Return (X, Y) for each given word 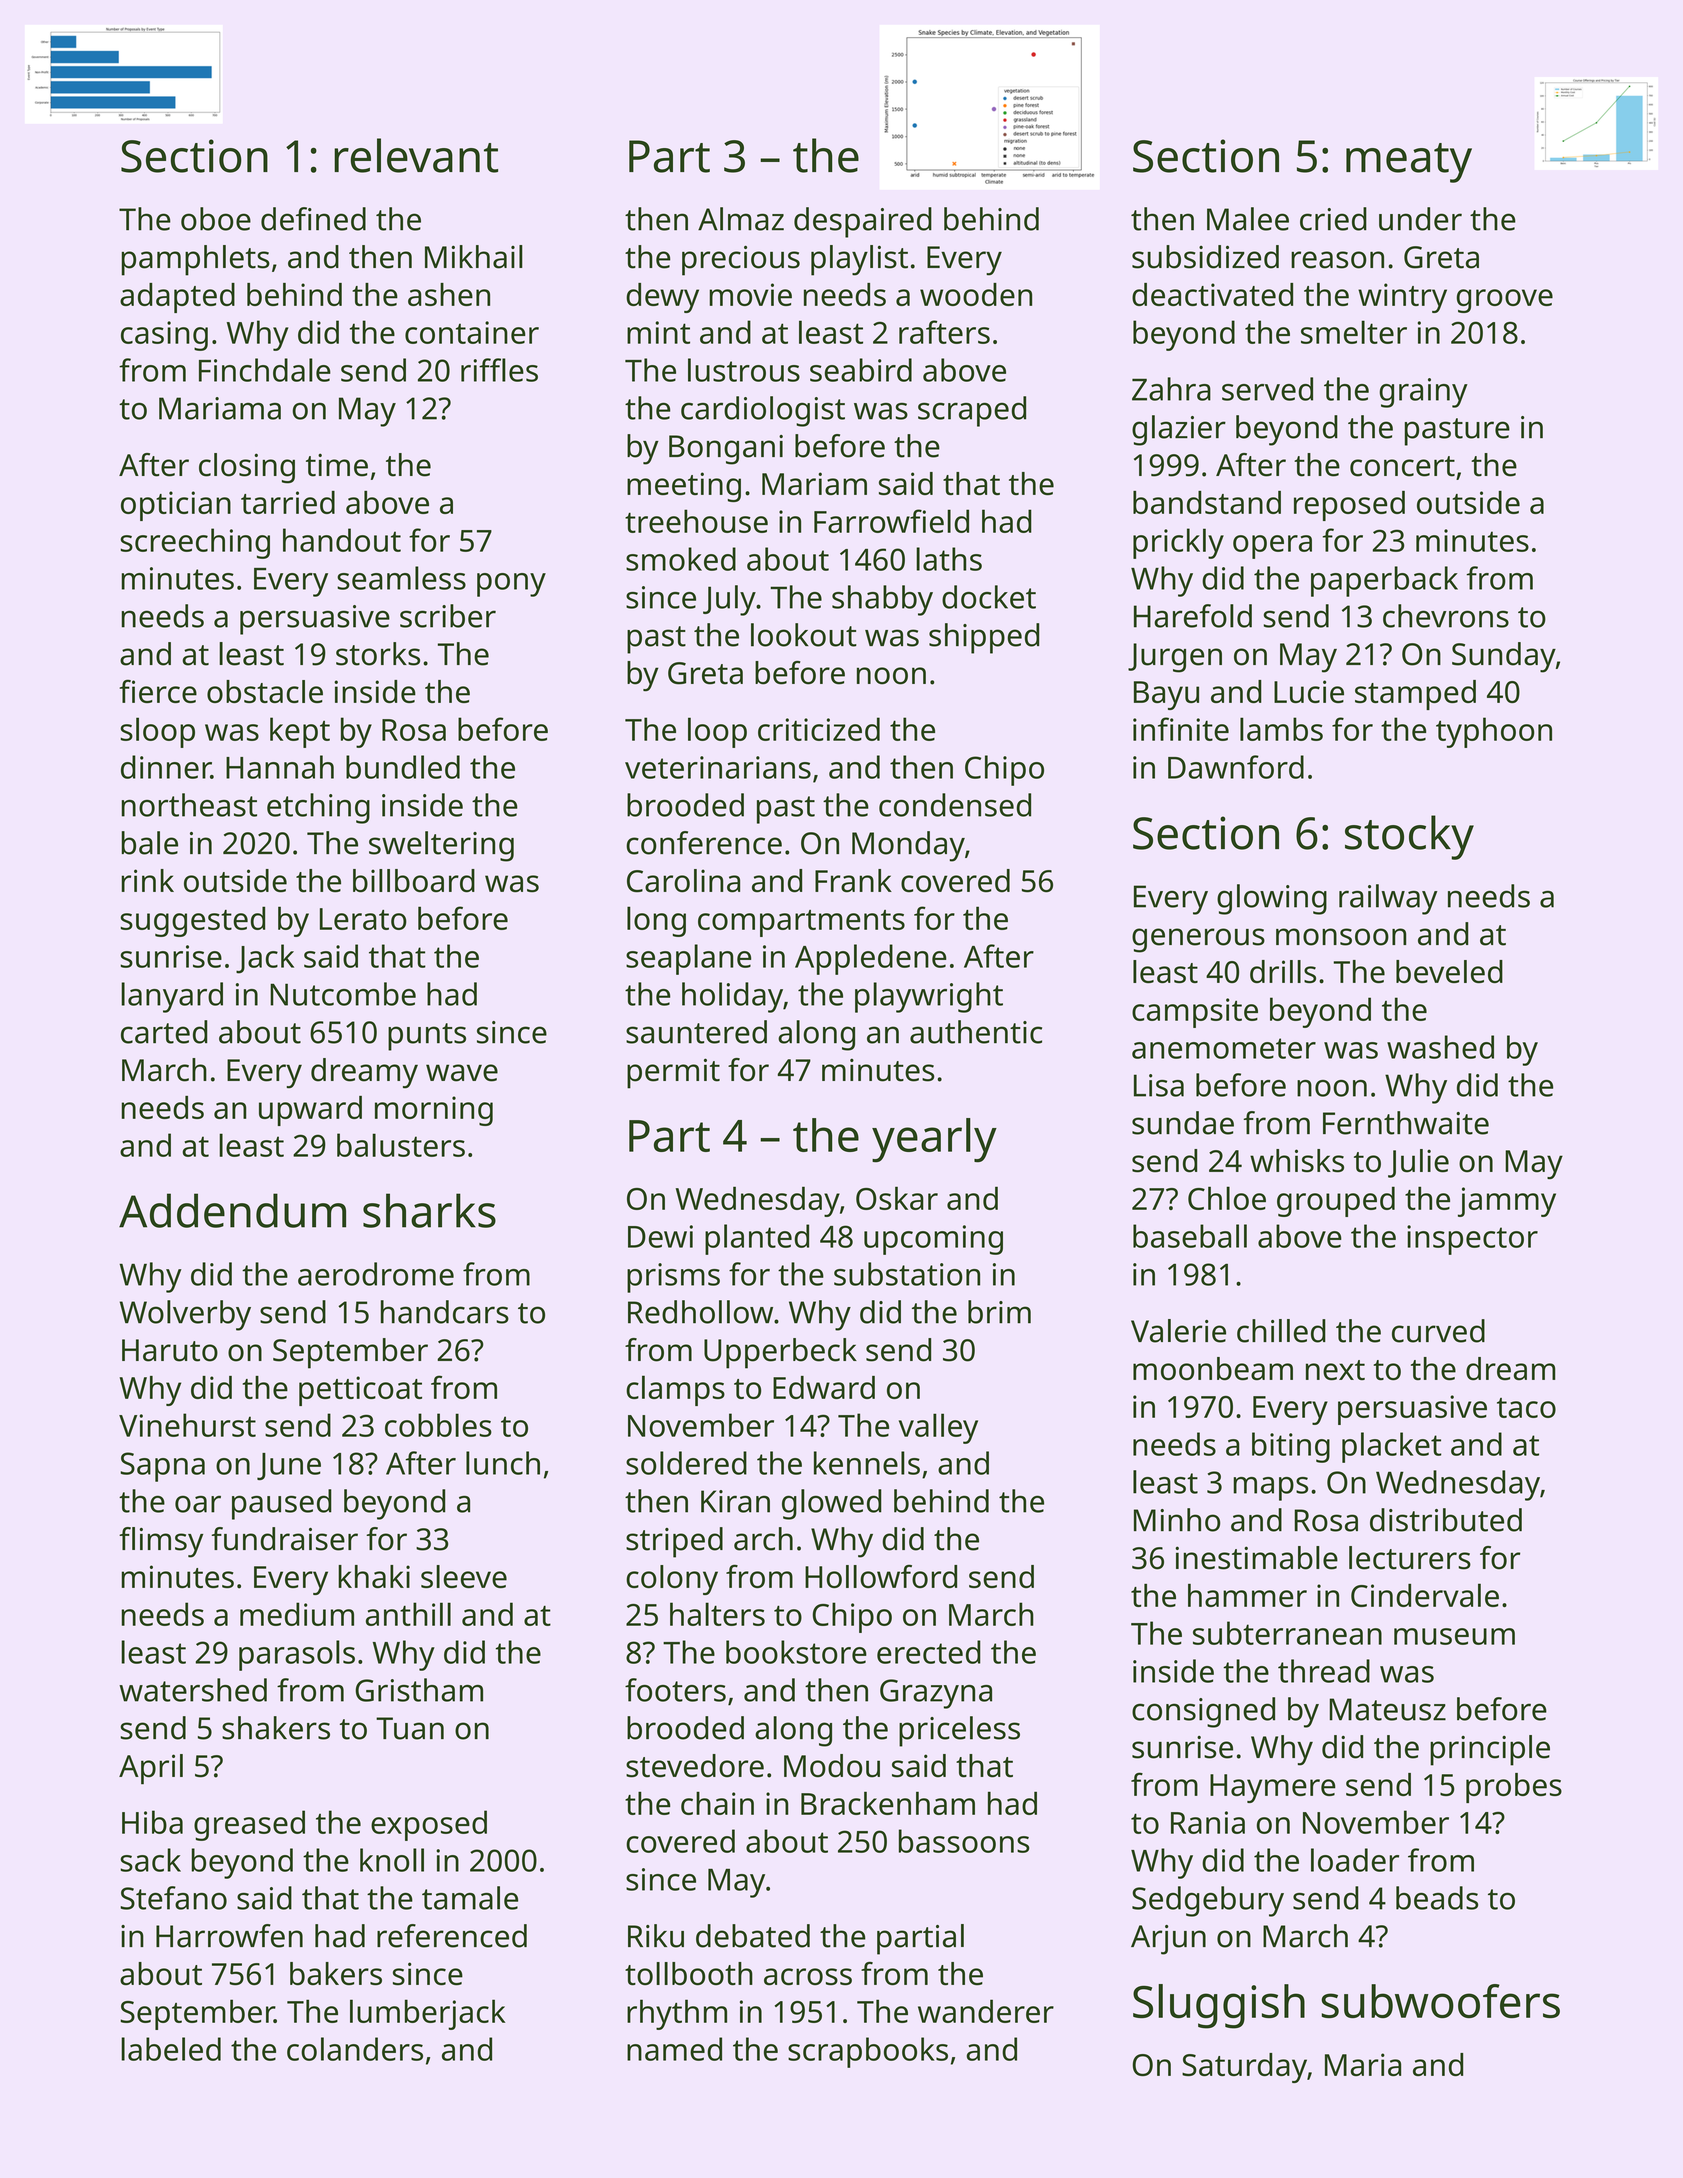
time (337, 465)
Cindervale (1425, 1595)
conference (704, 843)
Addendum (232, 1210)
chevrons (1446, 616)
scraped (972, 411)
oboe (216, 219)
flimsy (161, 1542)
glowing (1272, 899)
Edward (824, 1387)
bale (150, 843)
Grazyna (936, 1694)
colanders (355, 2049)
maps (1270, 1489)
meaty (1409, 163)
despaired (863, 222)
